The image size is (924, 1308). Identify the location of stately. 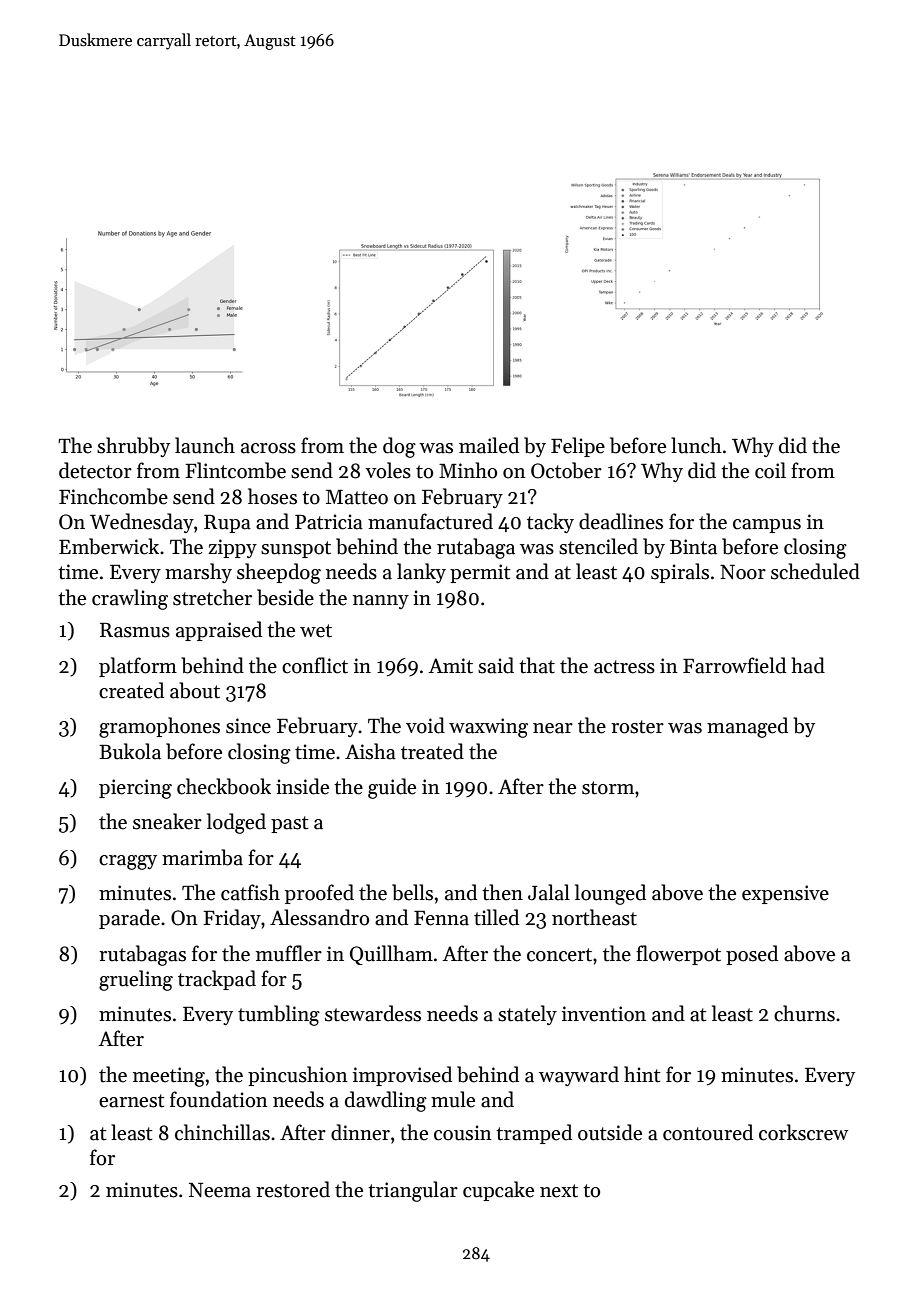
(527, 1015).
